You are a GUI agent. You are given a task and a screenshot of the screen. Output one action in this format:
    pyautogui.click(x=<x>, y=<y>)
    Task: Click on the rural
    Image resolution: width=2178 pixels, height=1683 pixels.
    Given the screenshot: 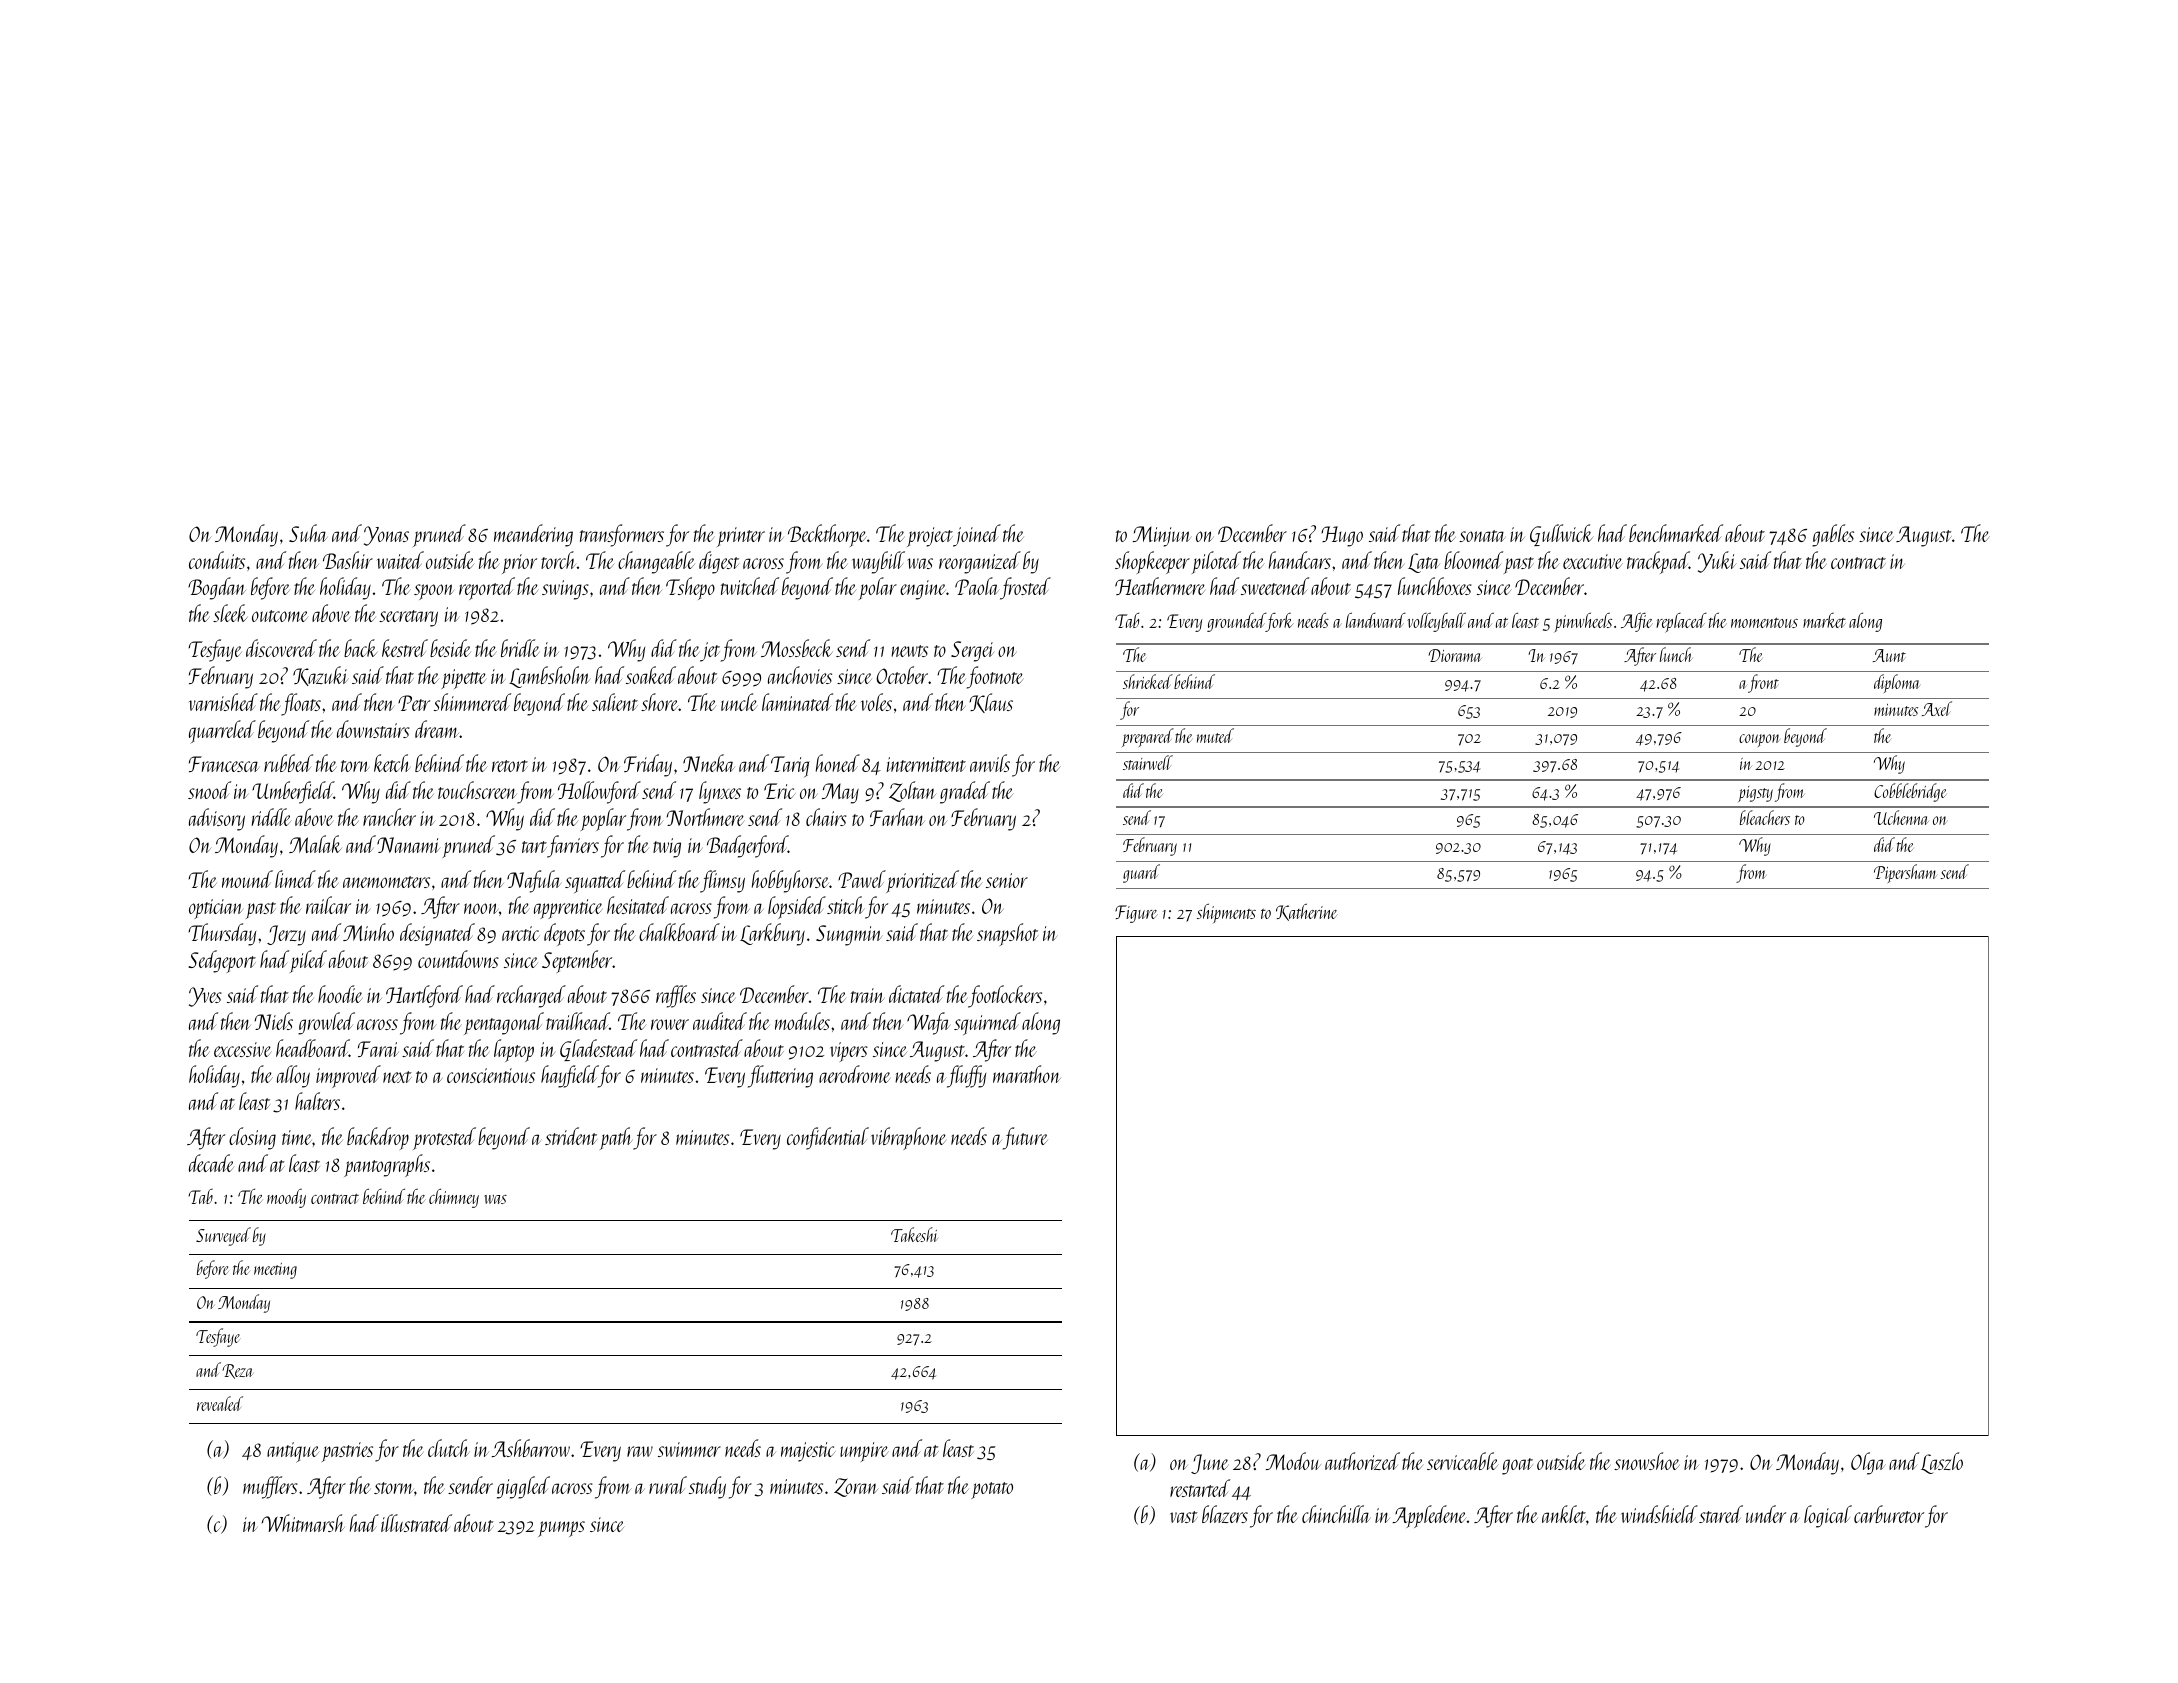 What is the action you would take?
    pyautogui.click(x=668, y=1485)
